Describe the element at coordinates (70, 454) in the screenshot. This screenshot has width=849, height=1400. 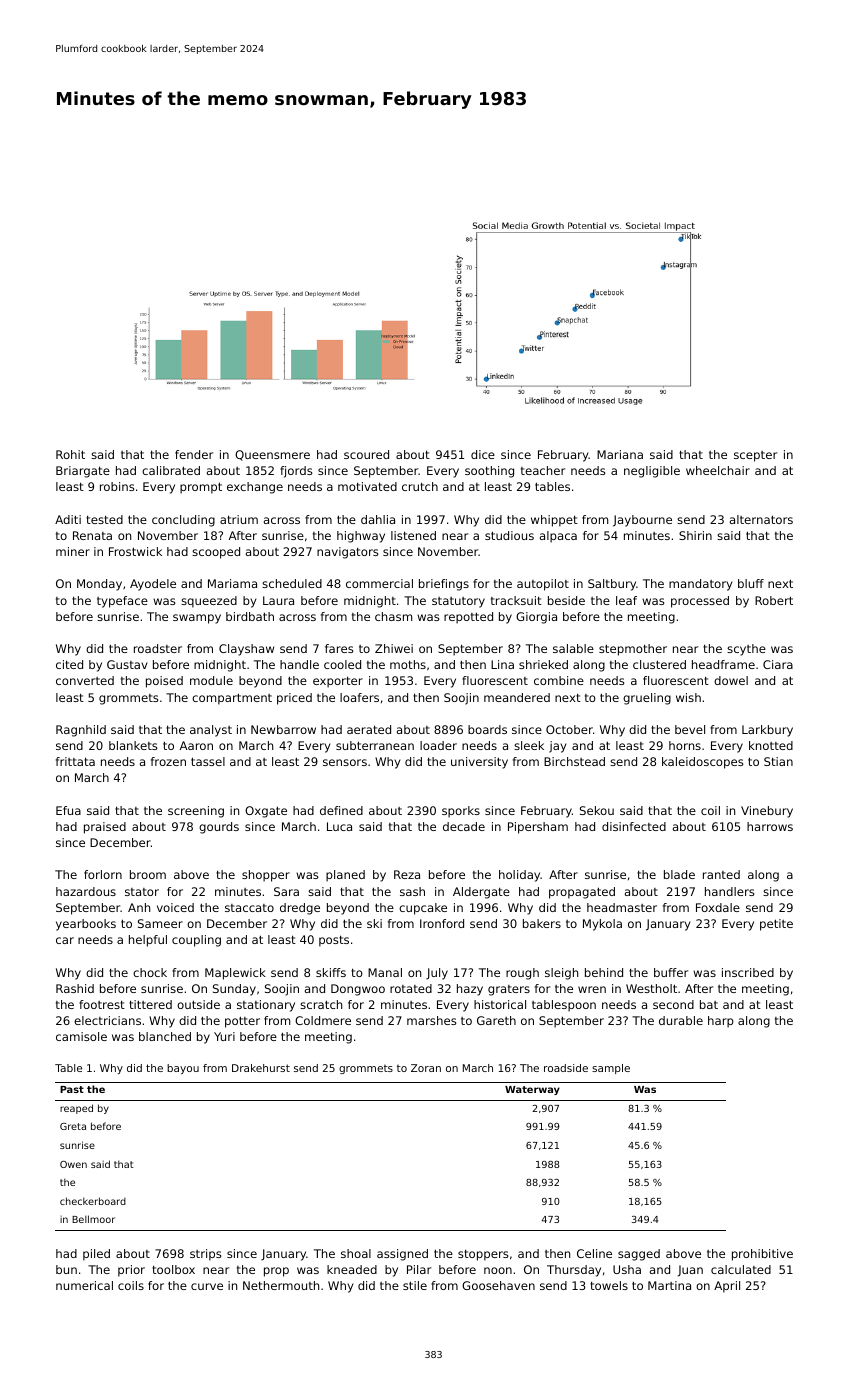
I see `Rohit` at that location.
